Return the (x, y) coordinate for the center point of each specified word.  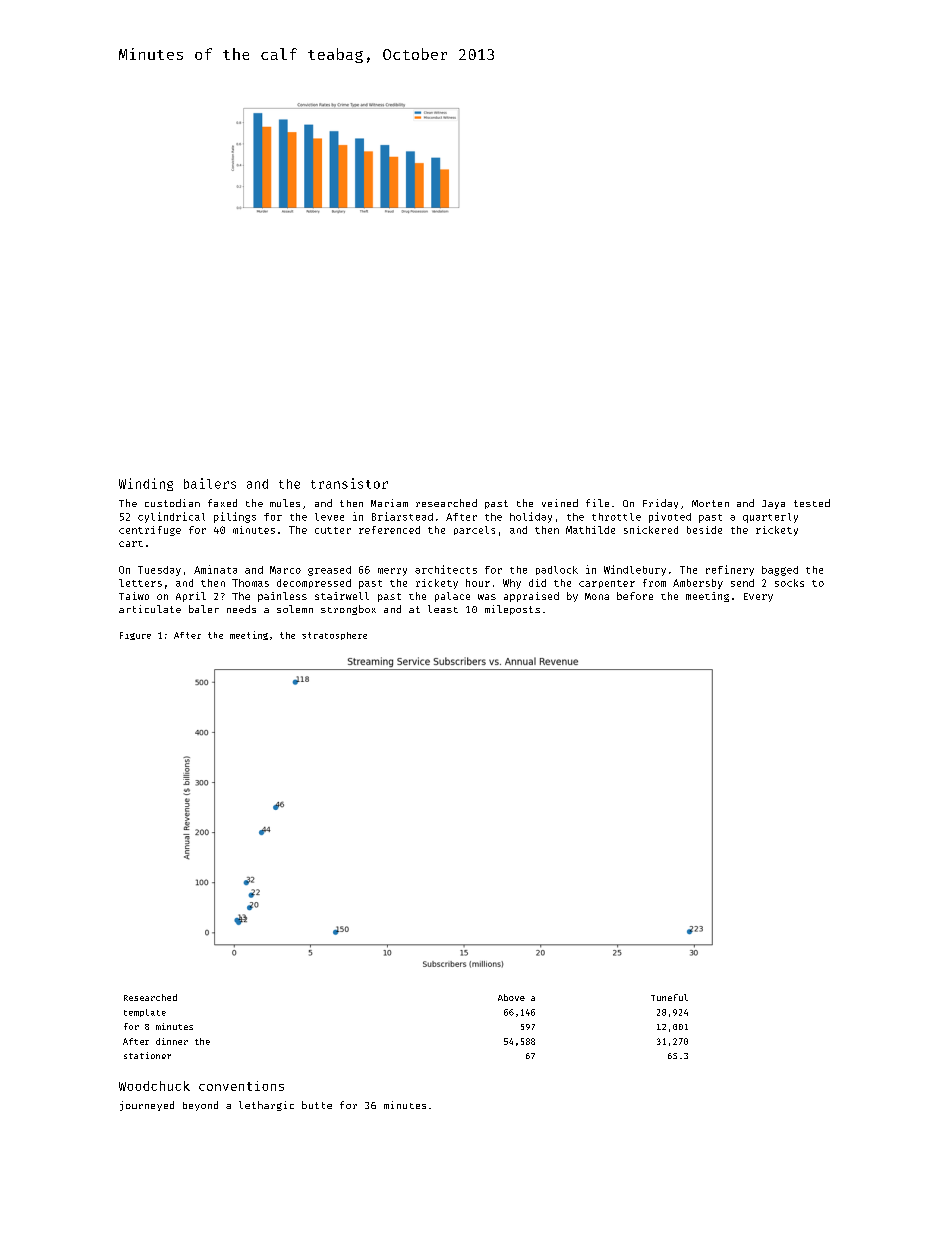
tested (812, 503)
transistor (349, 483)
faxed (222, 503)
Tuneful (669, 997)
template (145, 1013)
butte (317, 1105)
